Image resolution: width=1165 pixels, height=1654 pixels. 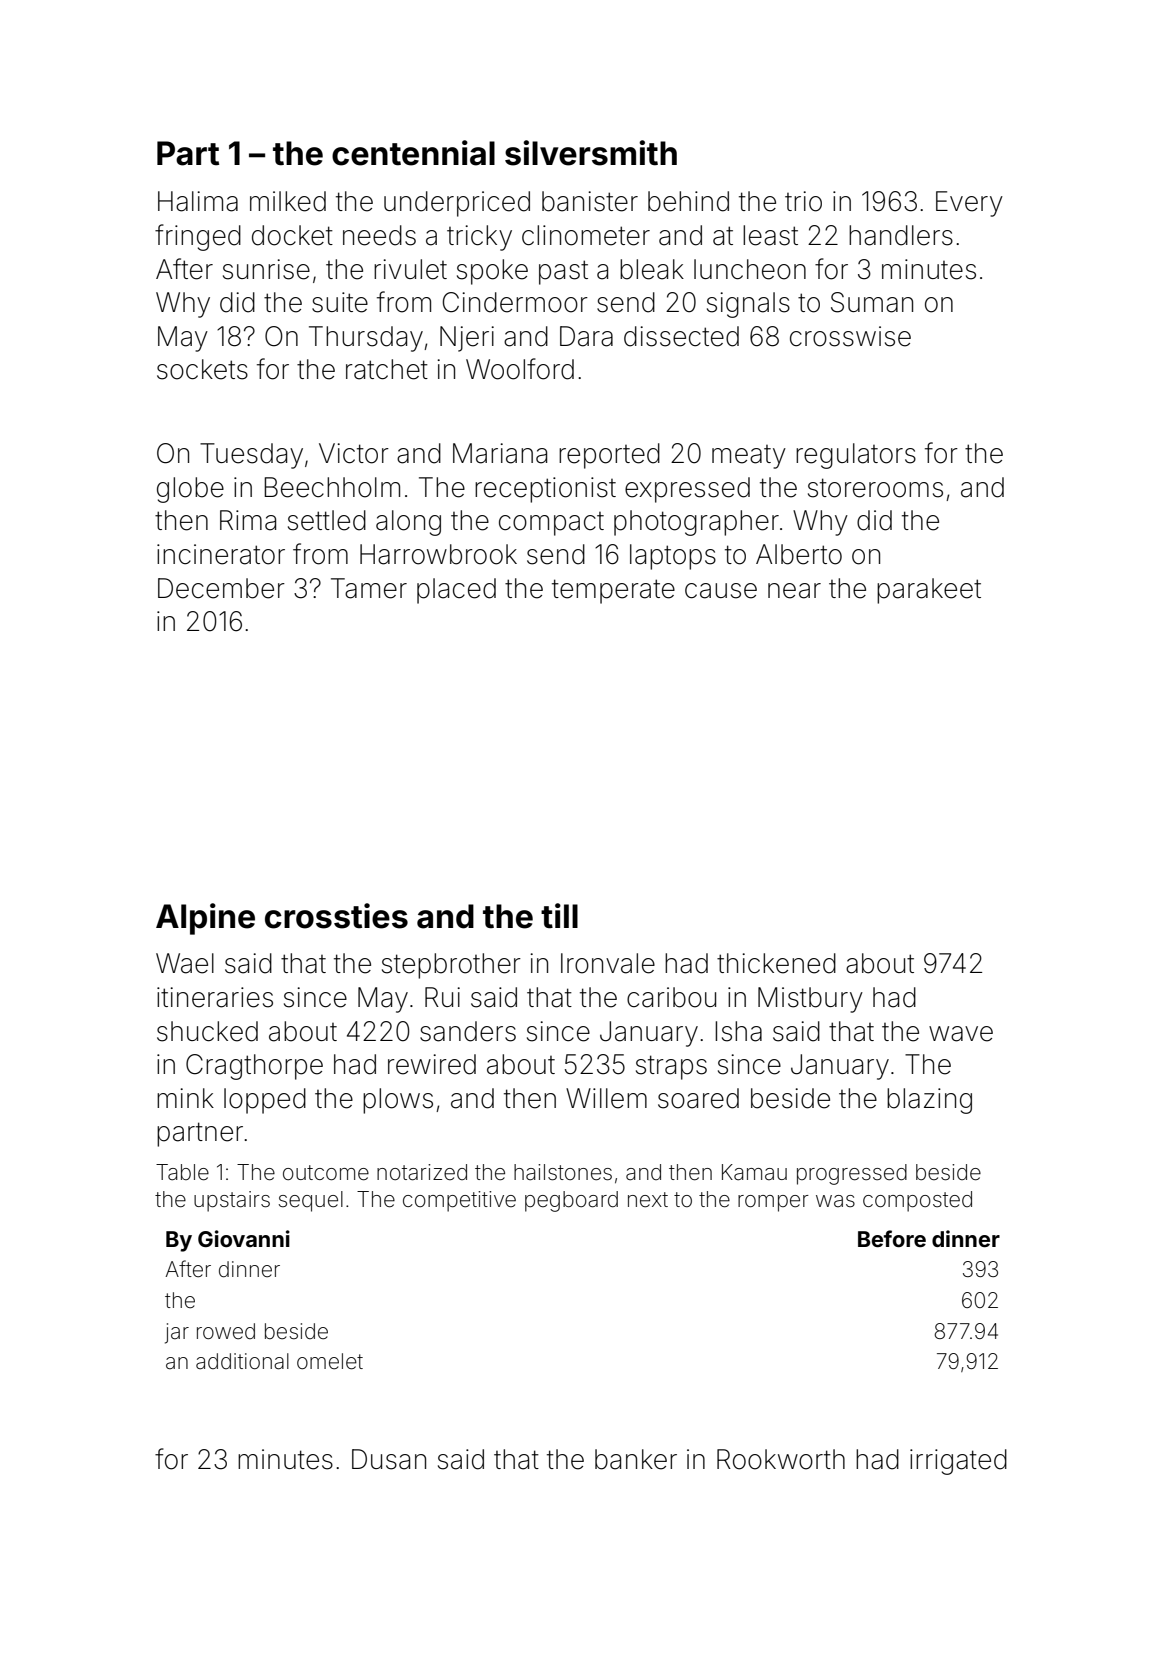 I want to click on sockets, so click(x=202, y=369).
